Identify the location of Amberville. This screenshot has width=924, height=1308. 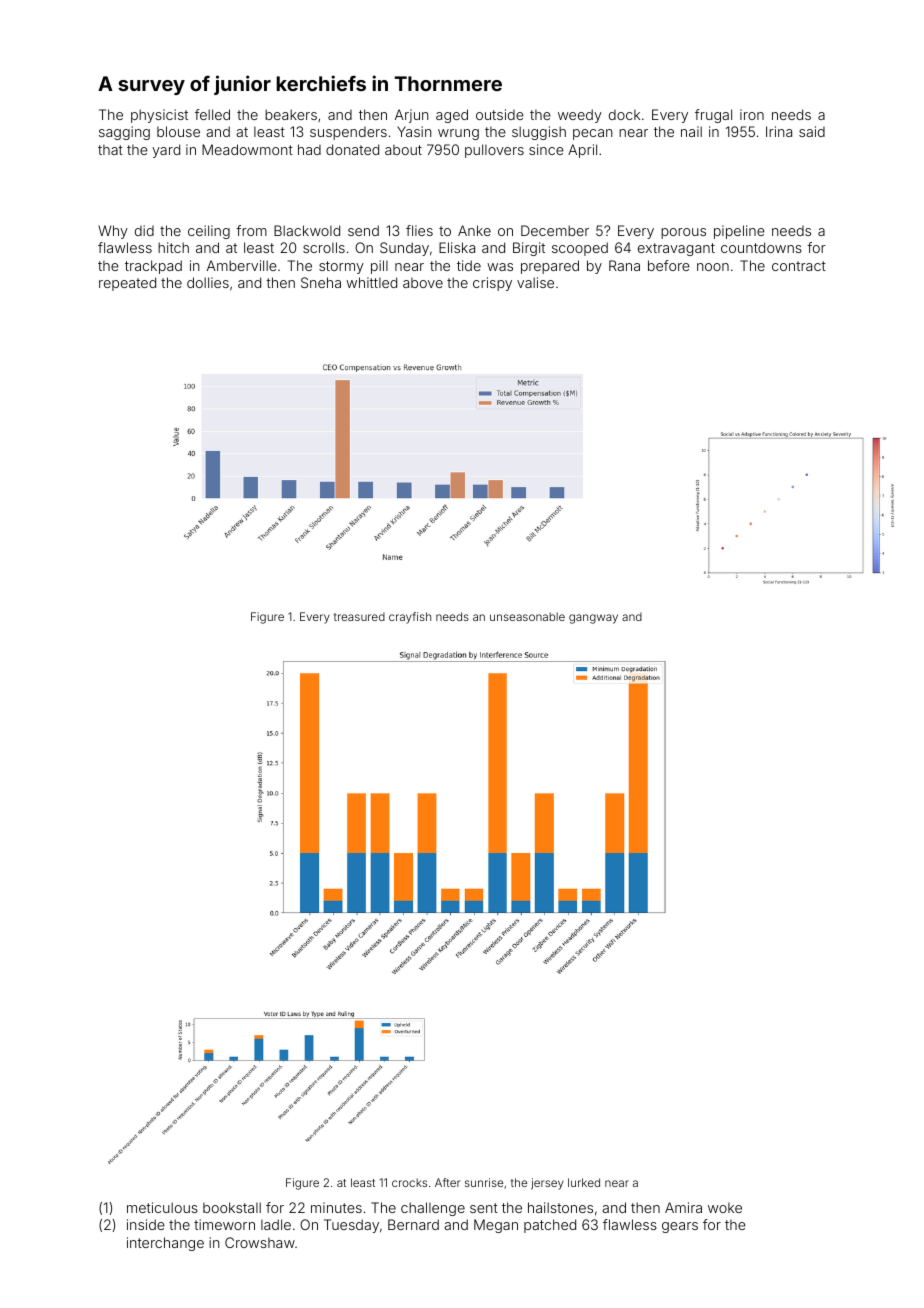
(242, 265).
